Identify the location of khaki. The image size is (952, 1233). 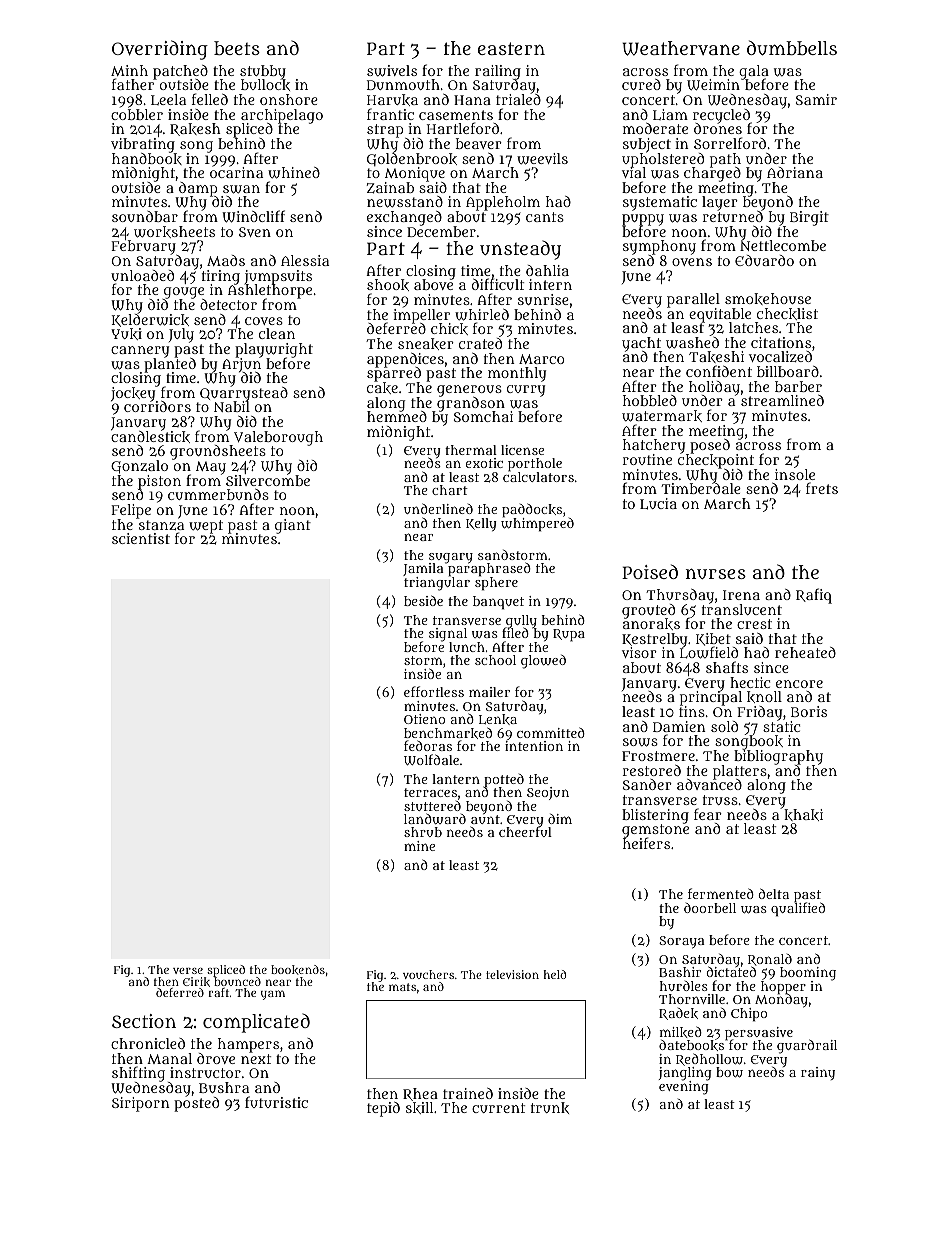
(803, 815).
